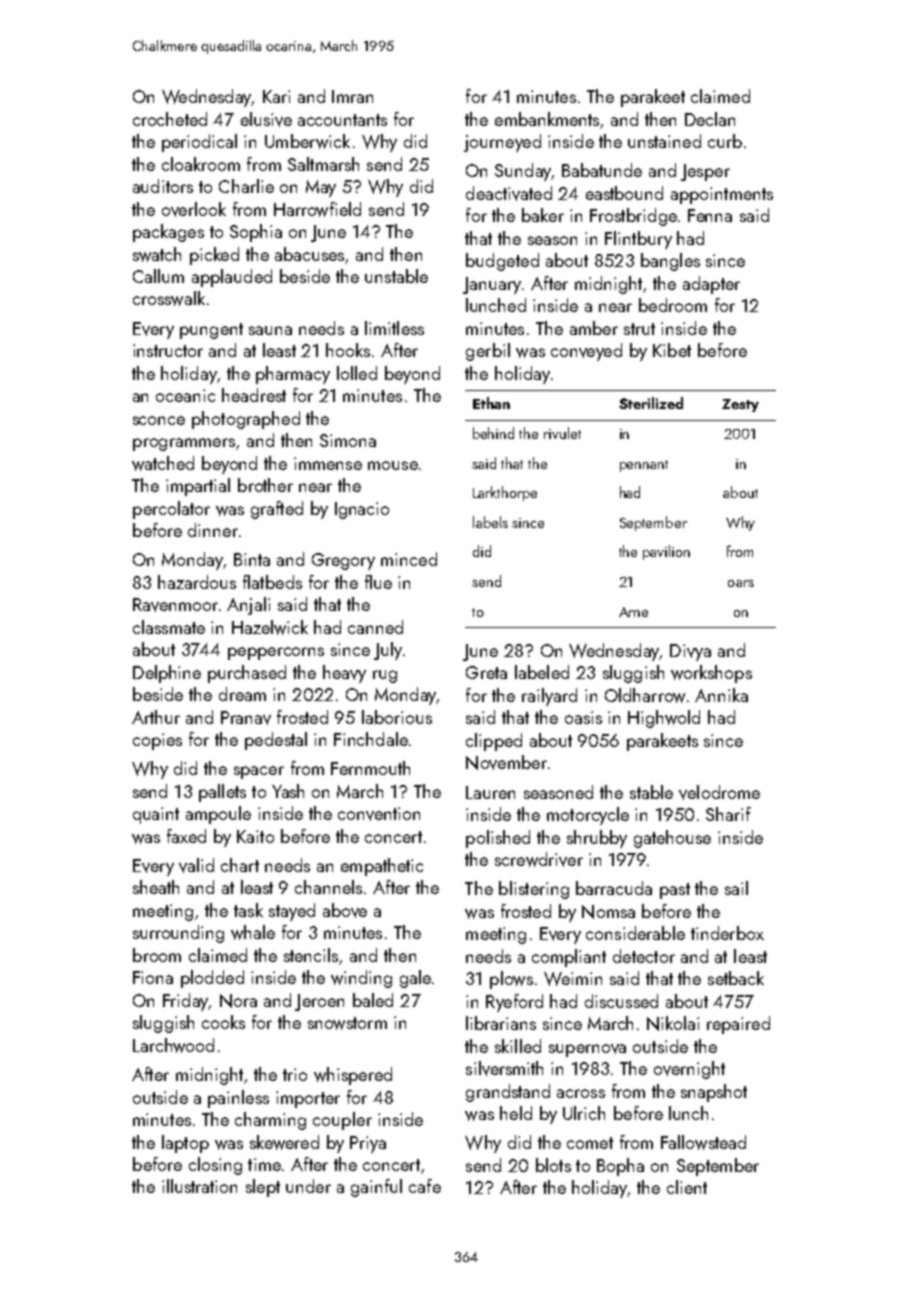  Describe the element at coordinates (502, 143) in the screenshot. I see `journeyed` at that location.
